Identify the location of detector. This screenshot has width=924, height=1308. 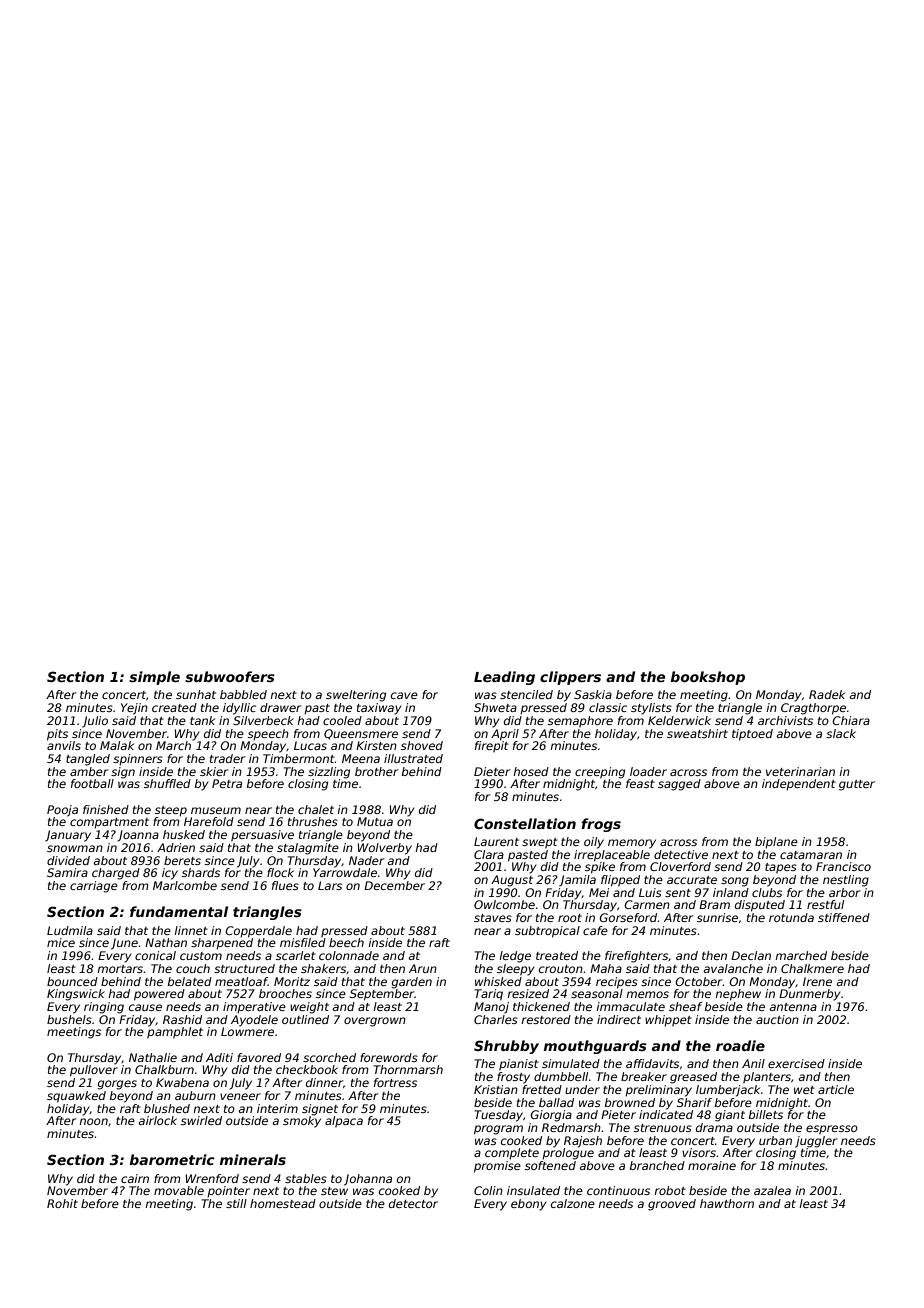
(413, 1203).
